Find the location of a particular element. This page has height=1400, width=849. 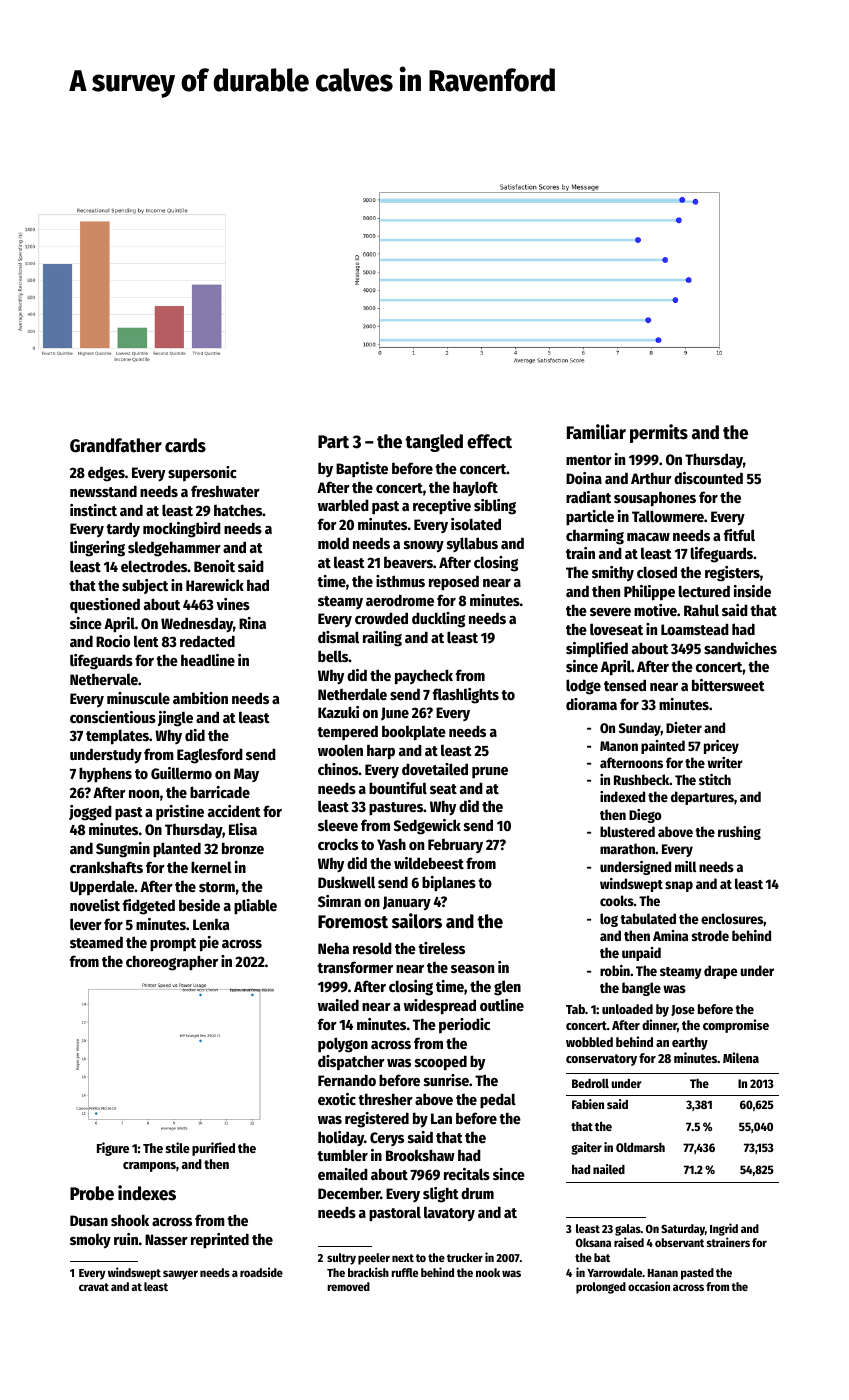

vines is located at coordinates (233, 604).
